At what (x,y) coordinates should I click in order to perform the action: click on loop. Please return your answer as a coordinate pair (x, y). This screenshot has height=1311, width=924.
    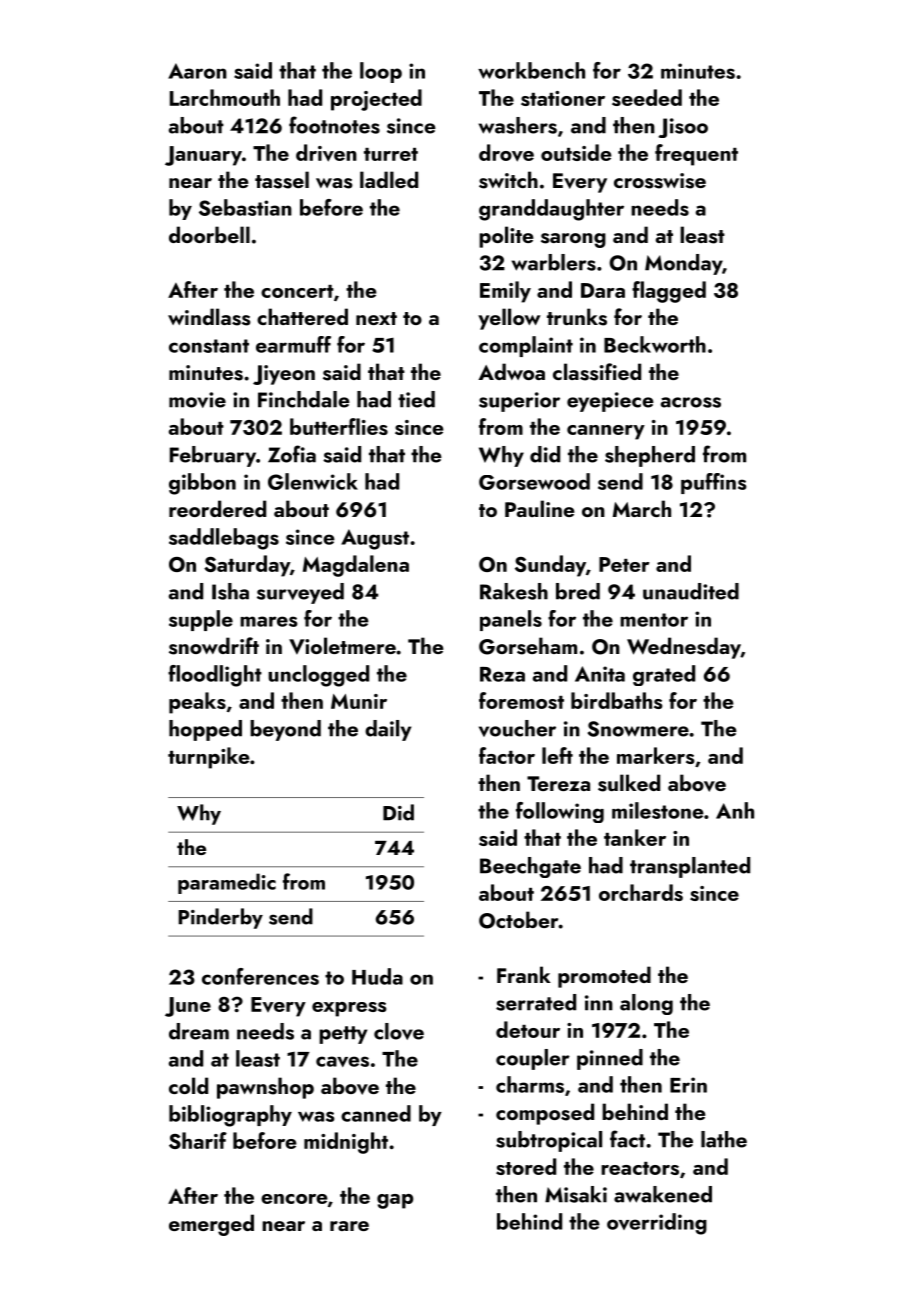
    Looking at the image, I should click on (381, 72).
